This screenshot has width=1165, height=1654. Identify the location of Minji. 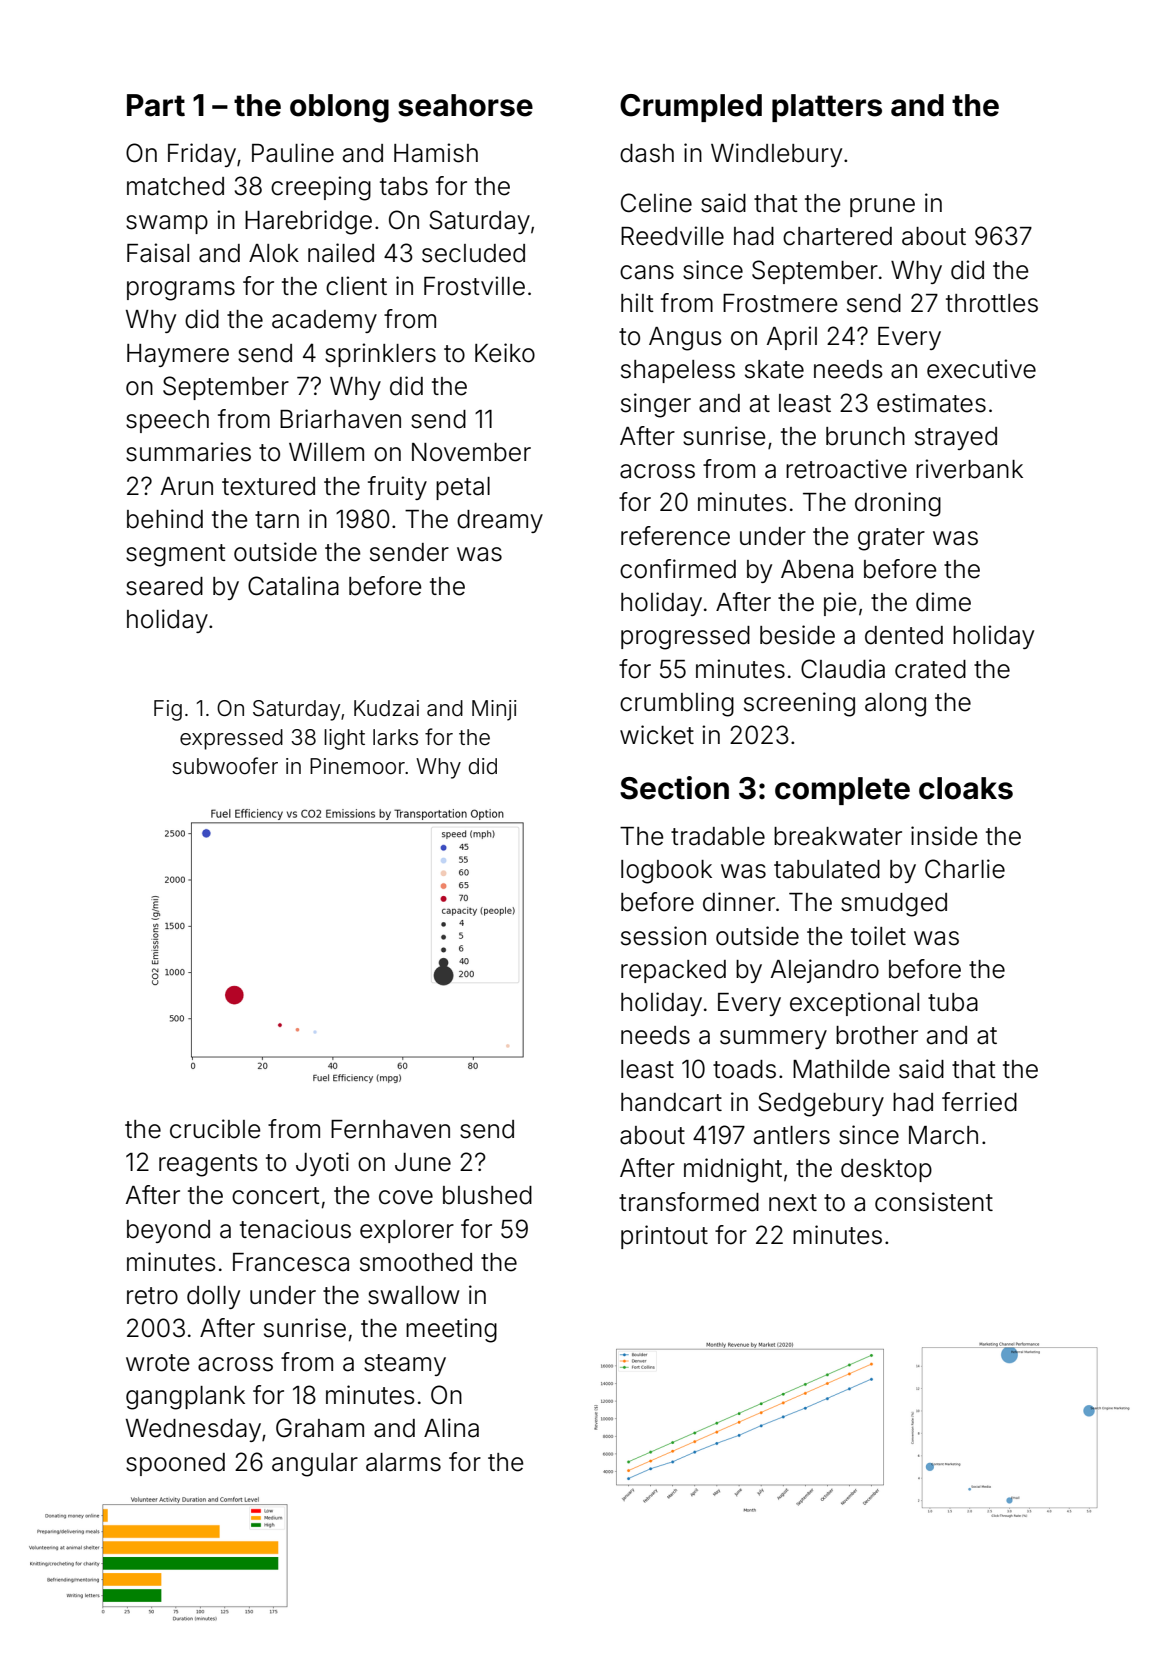
(494, 710).
